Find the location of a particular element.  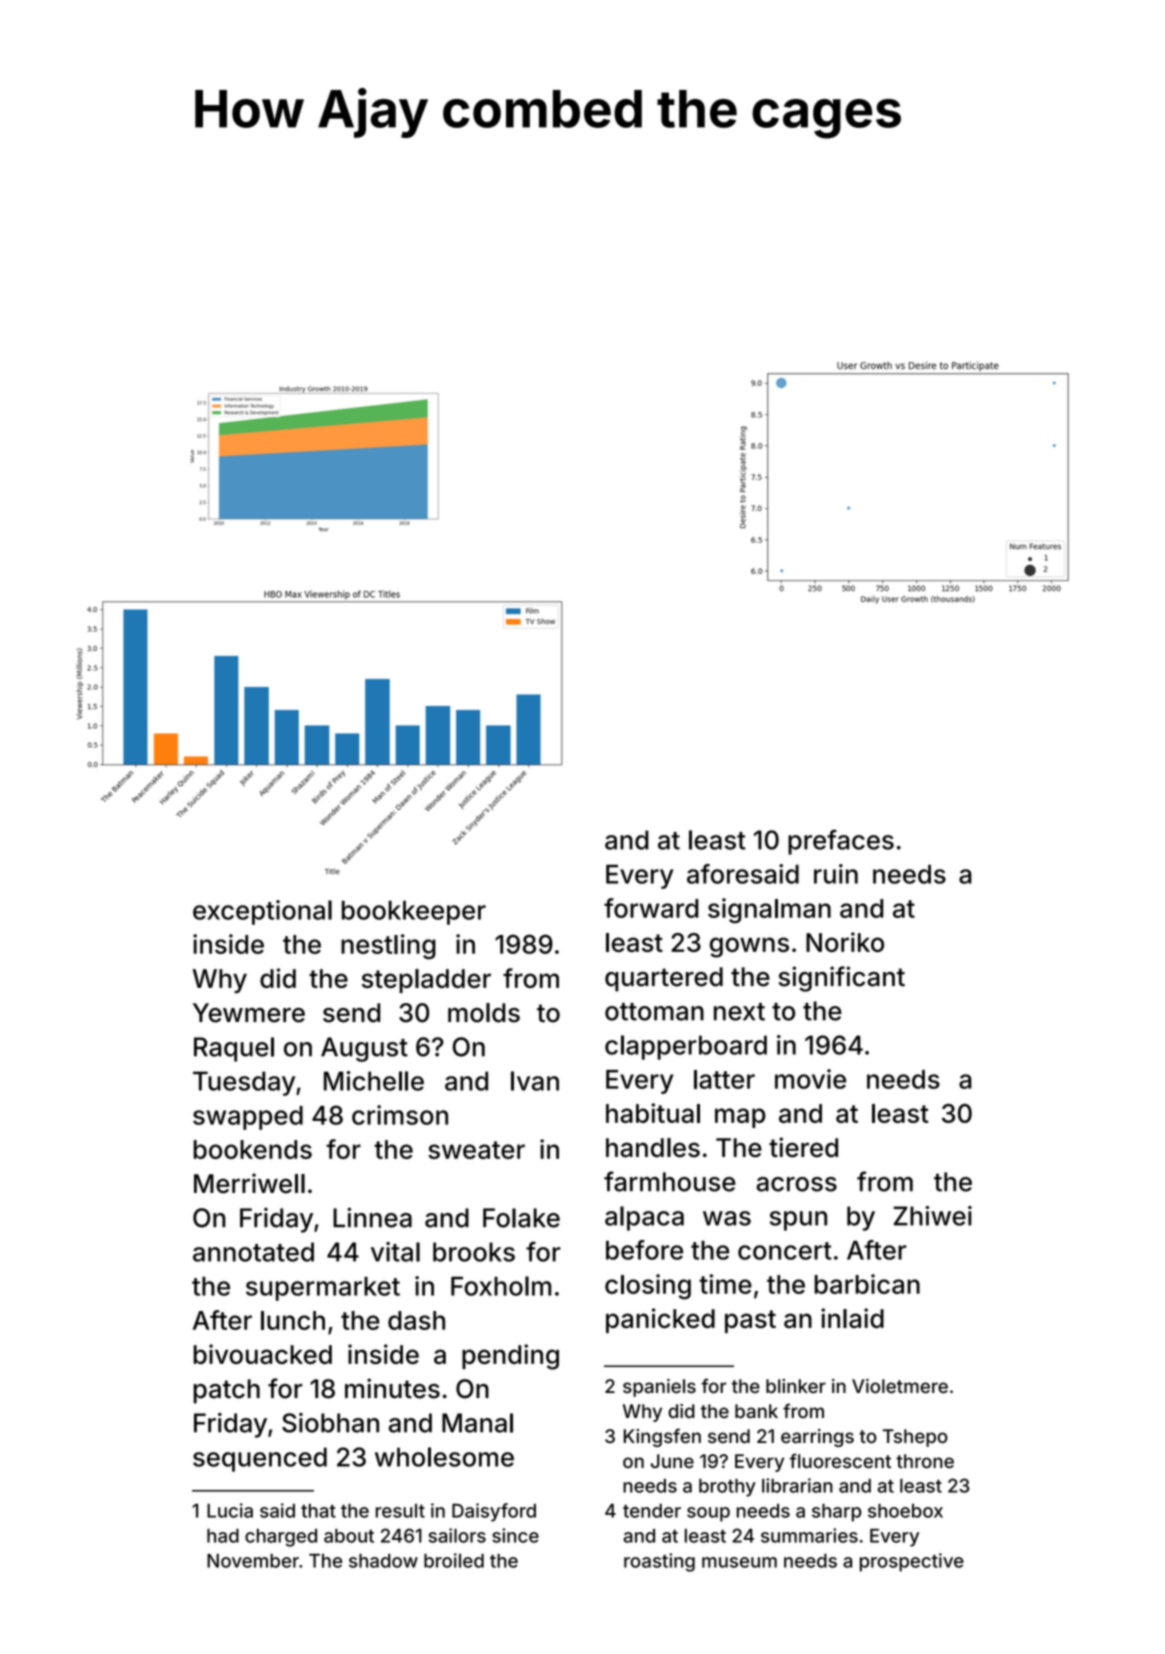

prospective is located at coordinates (912, 1562).
